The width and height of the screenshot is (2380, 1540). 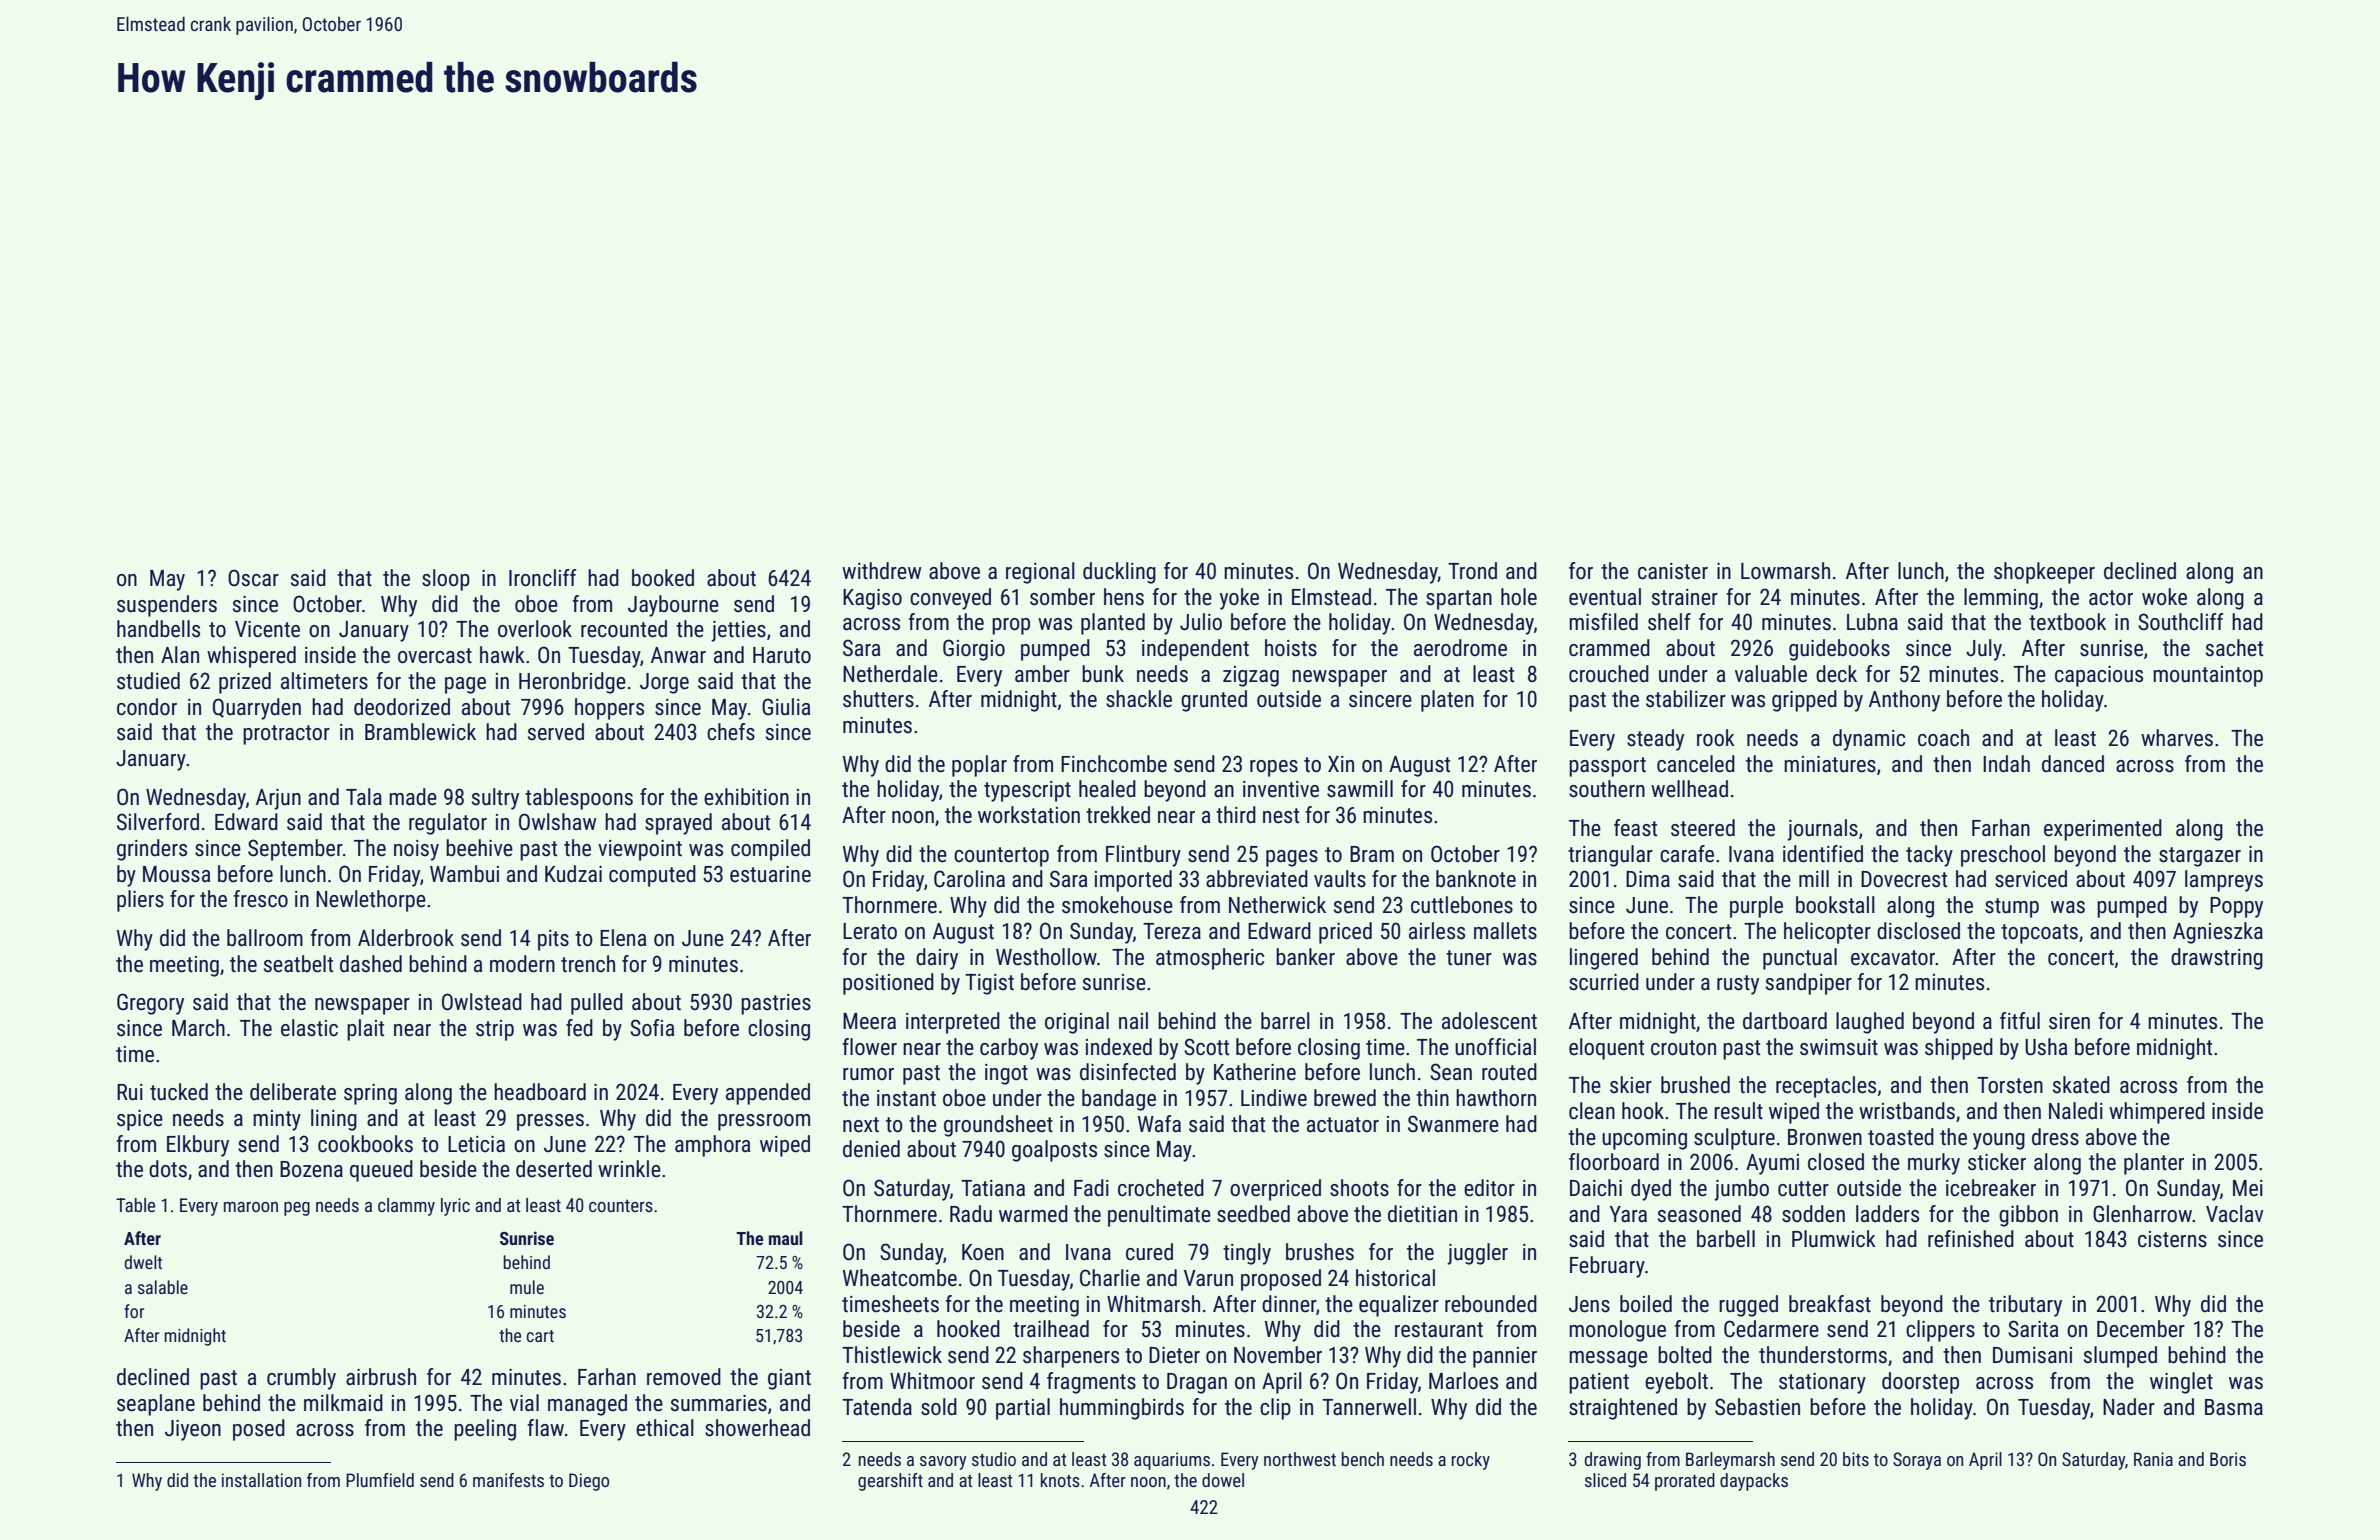 I want to click on compiled, so click(x=770, y=850).
